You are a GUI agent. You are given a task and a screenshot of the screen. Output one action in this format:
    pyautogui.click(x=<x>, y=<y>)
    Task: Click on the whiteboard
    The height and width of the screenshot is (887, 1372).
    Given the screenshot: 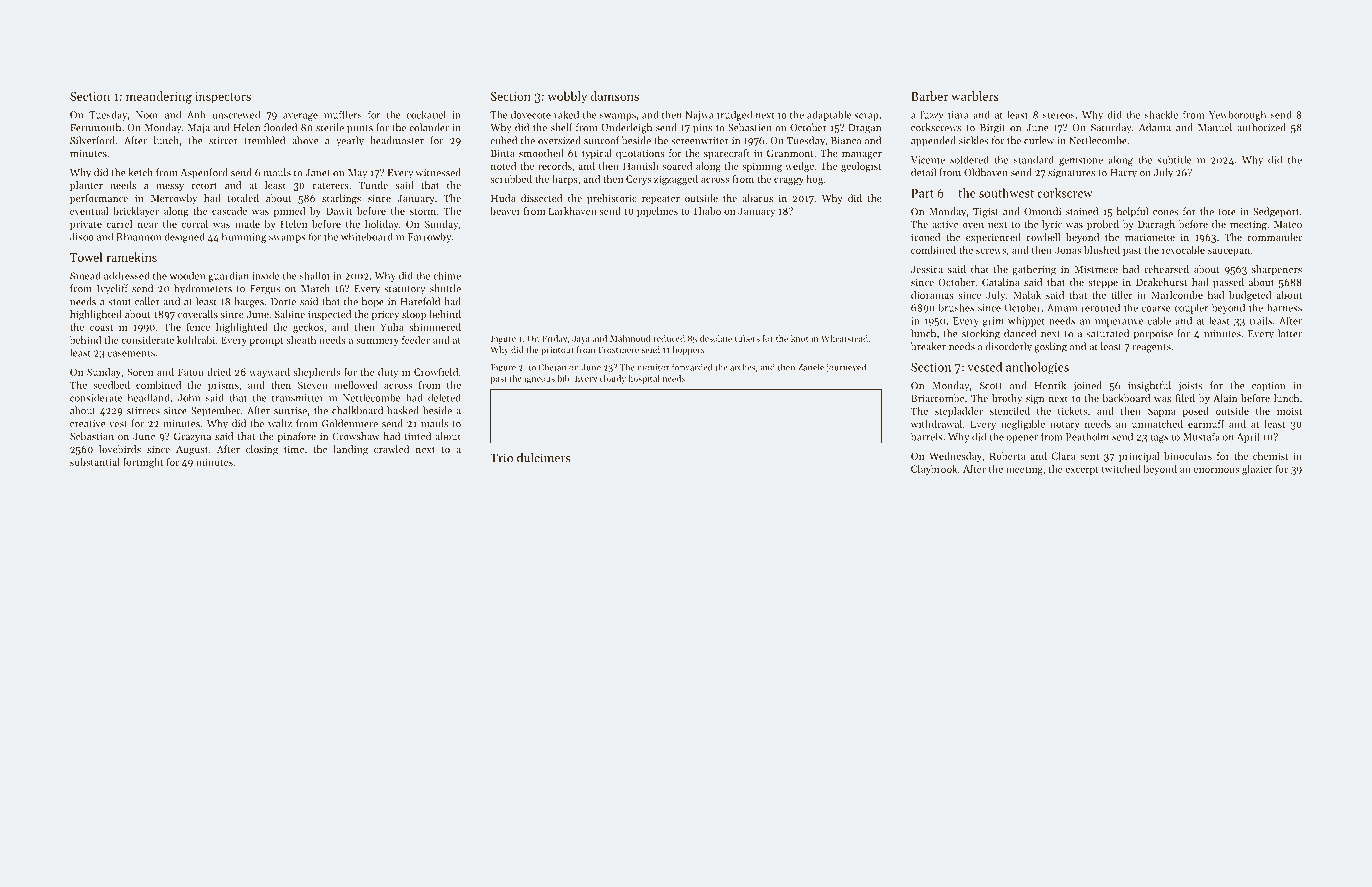 What is the action you would take?
    pyautogui.click(x=367, y=236)
